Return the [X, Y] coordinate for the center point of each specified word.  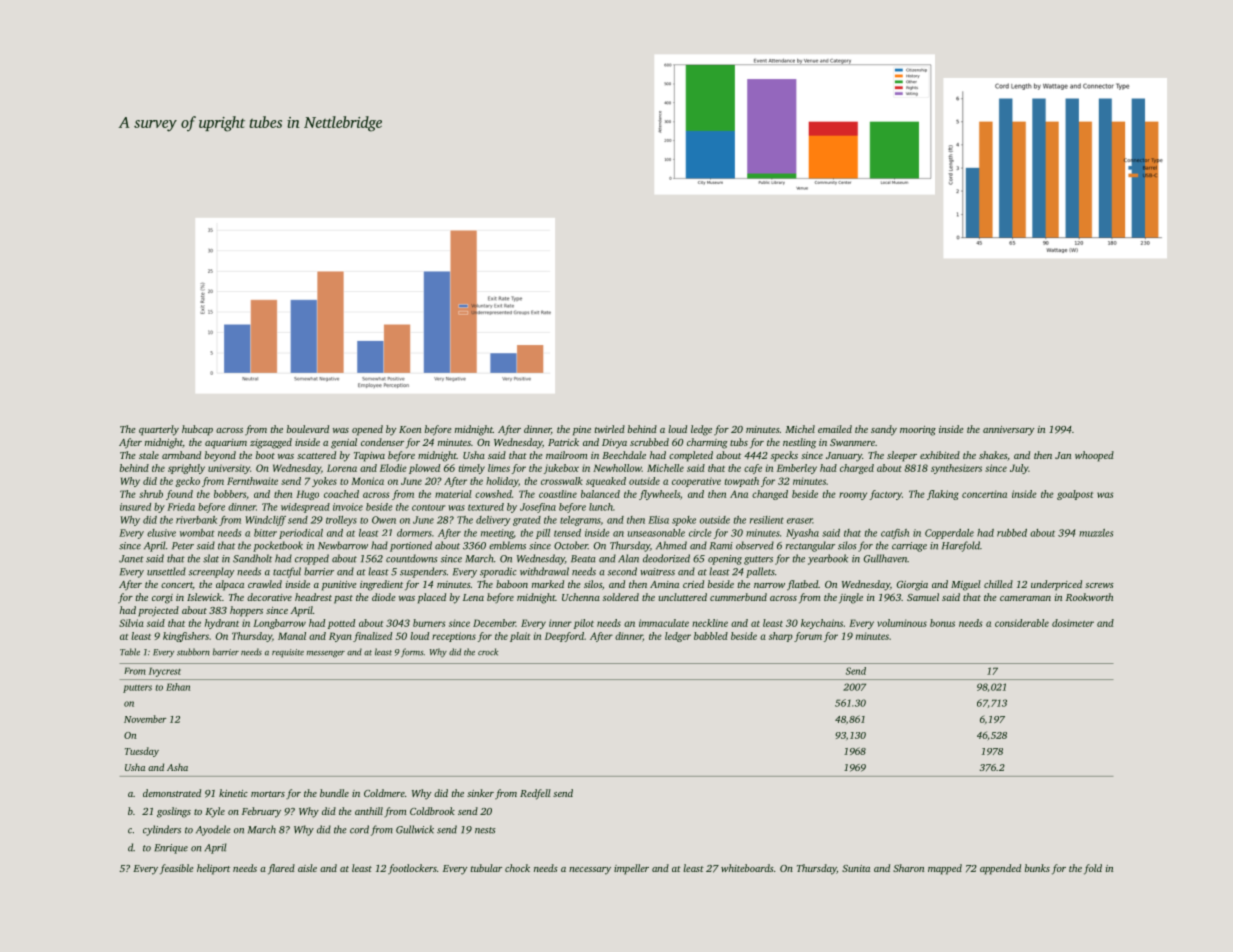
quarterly [159, 430]
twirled [610, 429]
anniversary [1008, 431]
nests [485, 830]
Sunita [856, 868]
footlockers [412, 869]
